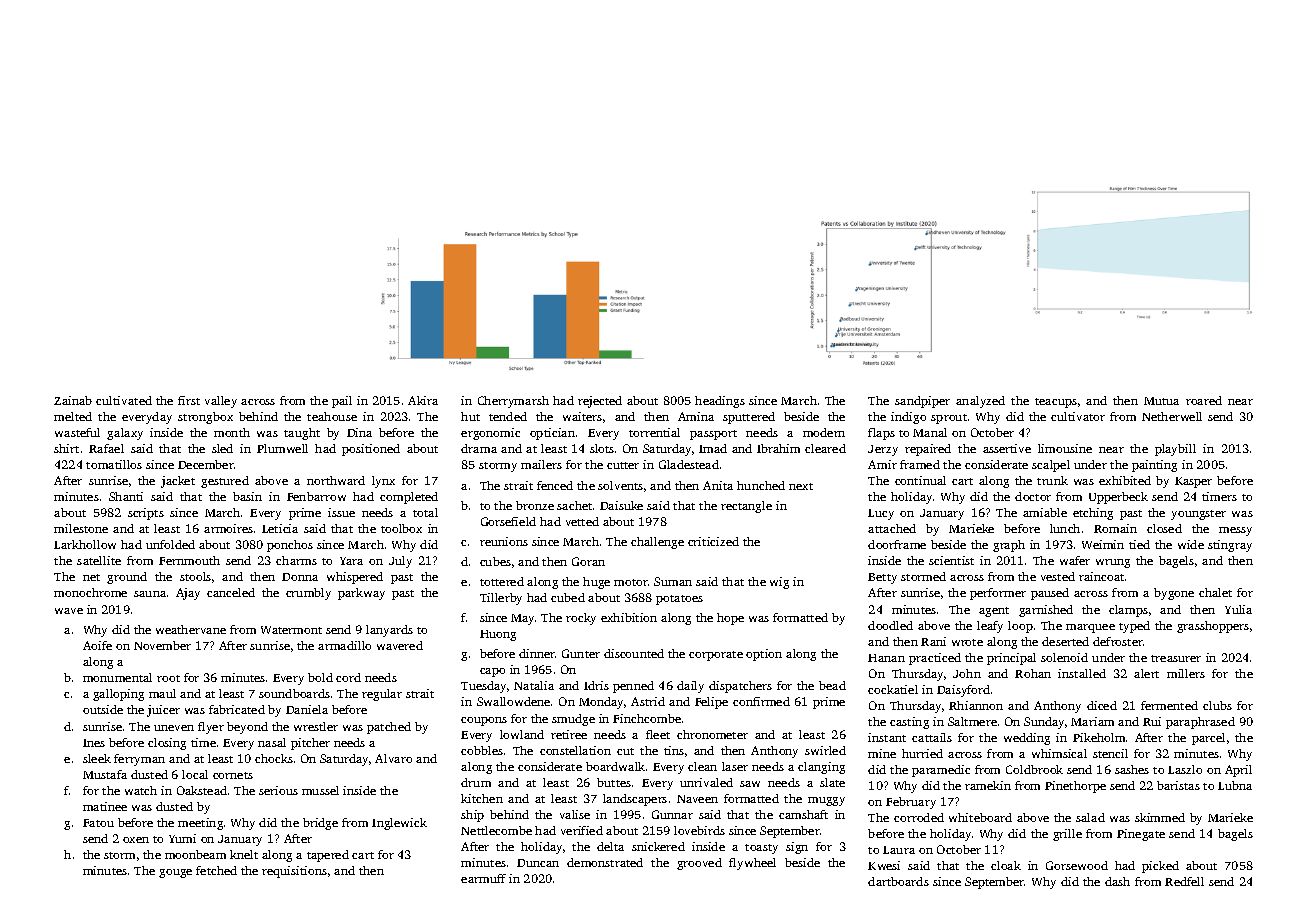 This screenshot has width=1308, height=924. I want to click on chronometer, so click(712, 734).
